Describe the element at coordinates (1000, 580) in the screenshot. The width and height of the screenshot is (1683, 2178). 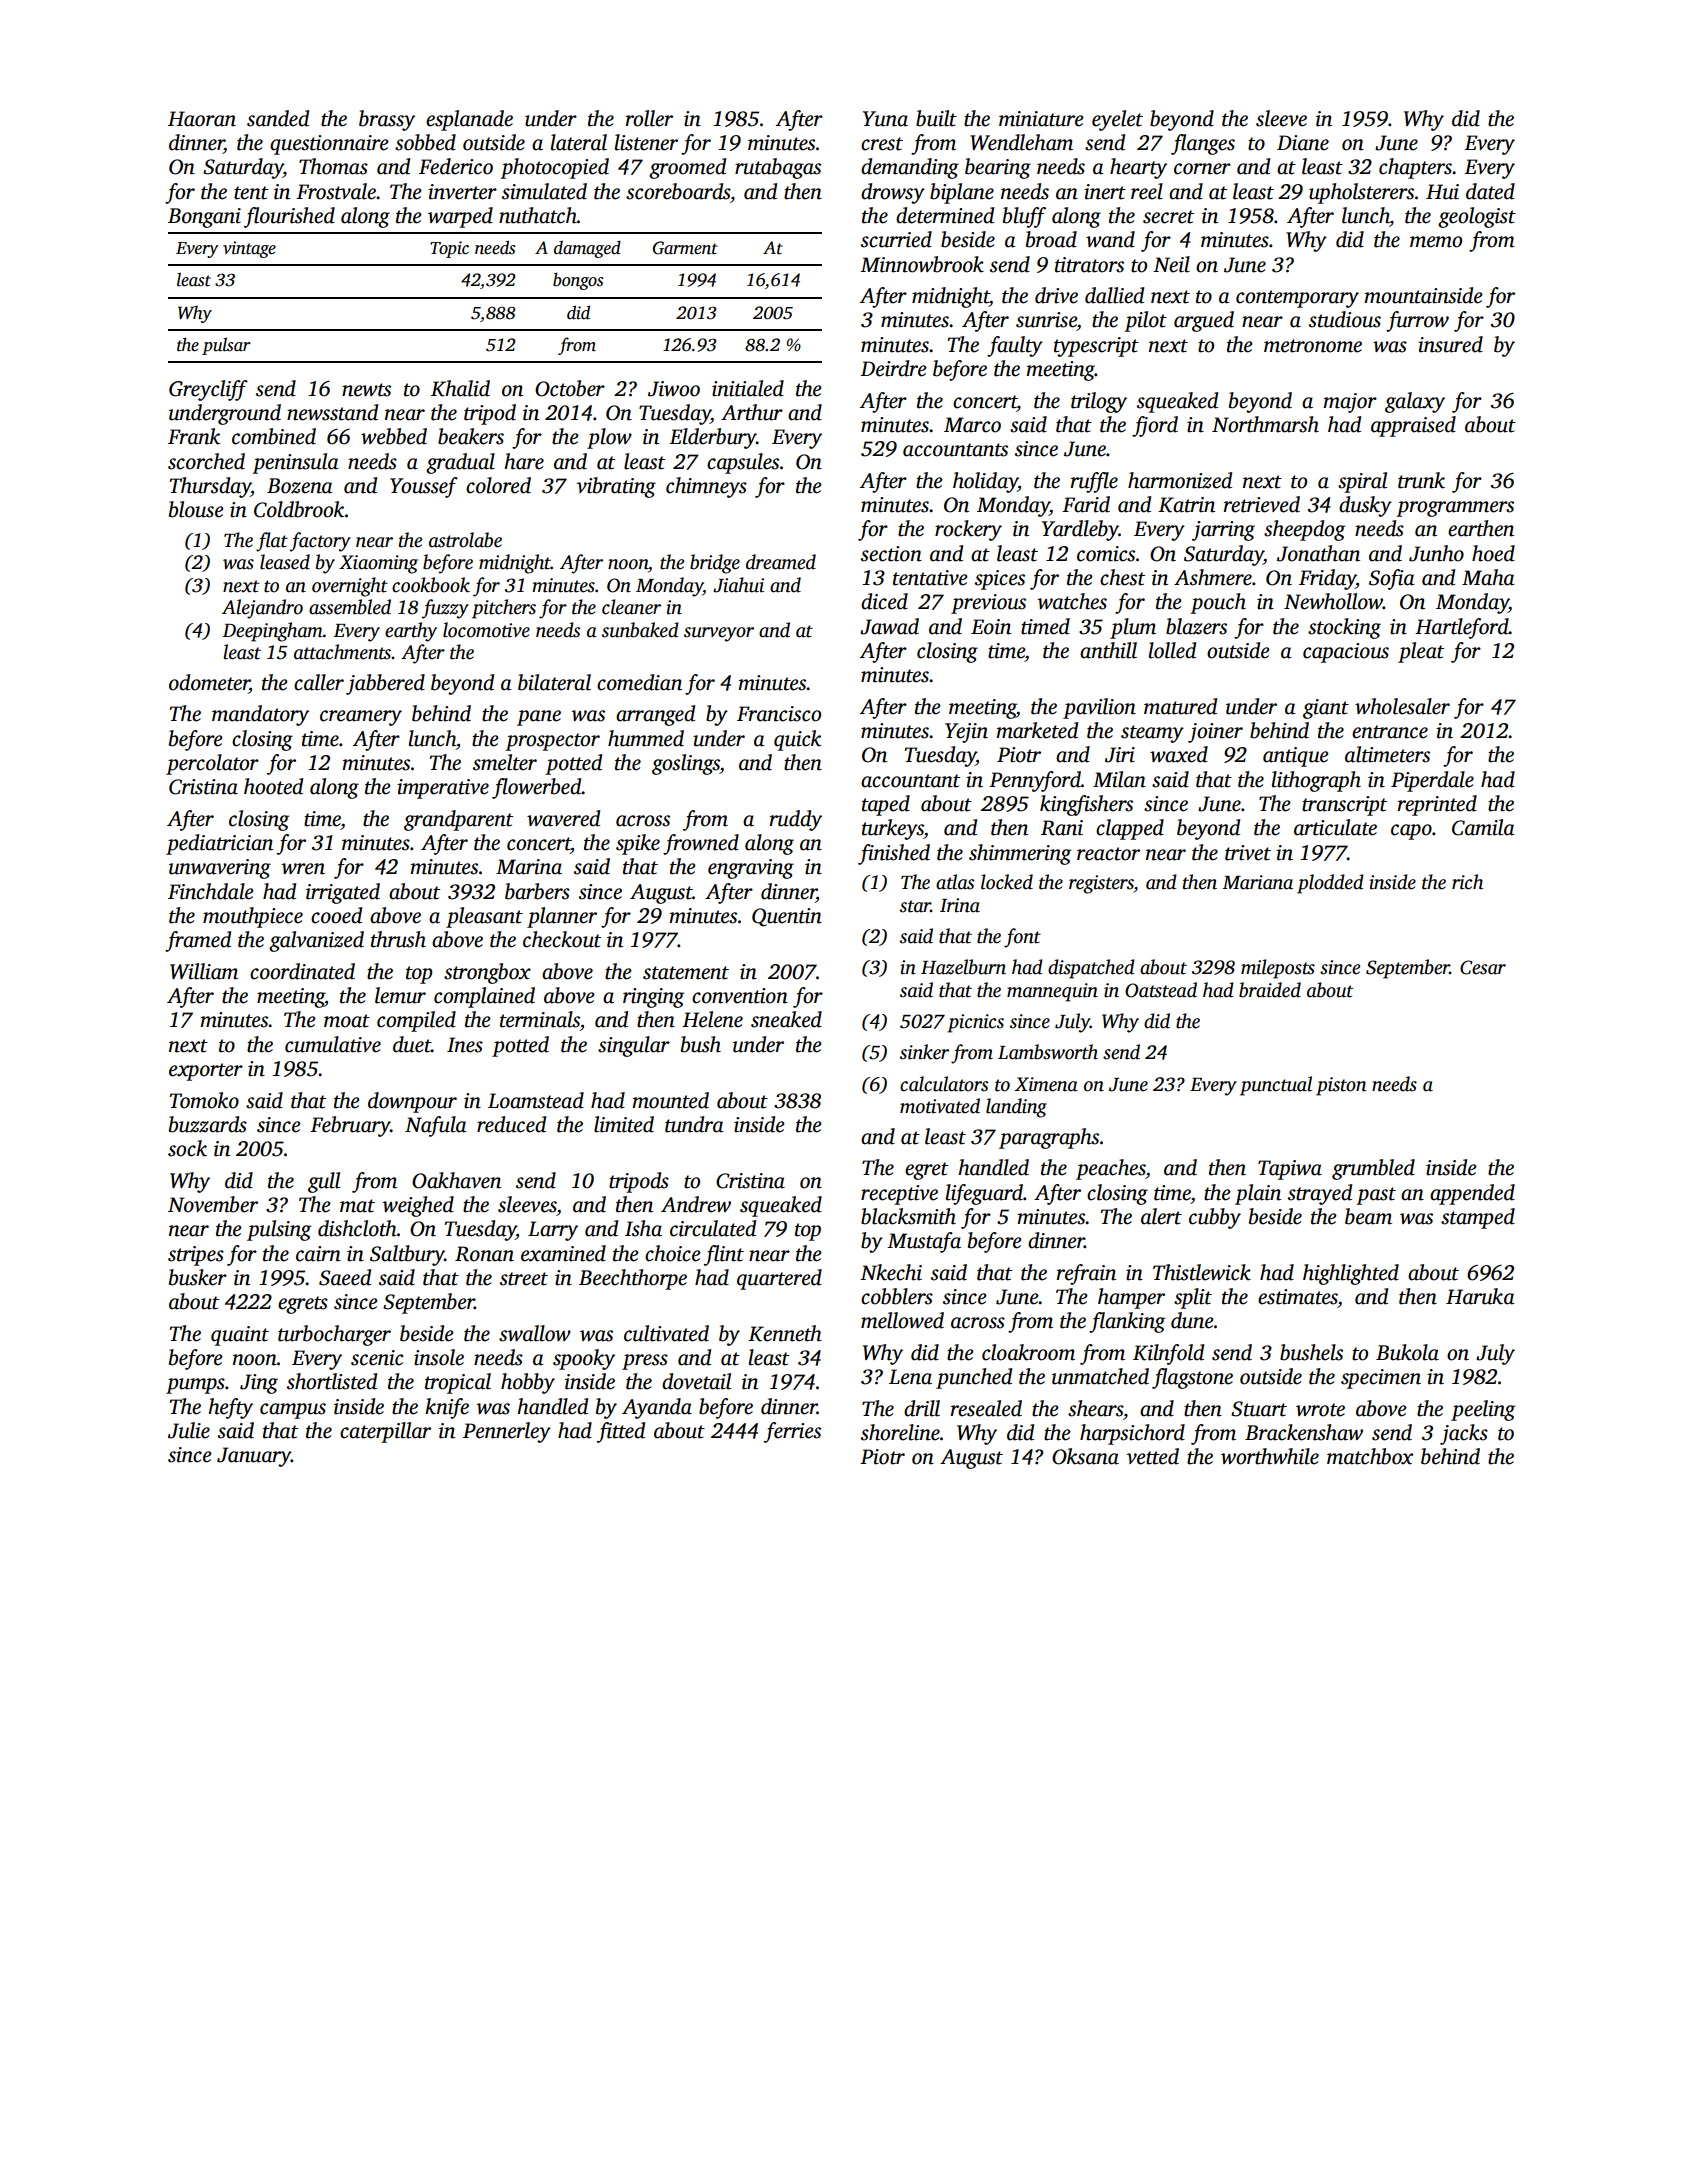
I see `spices` at that location.
